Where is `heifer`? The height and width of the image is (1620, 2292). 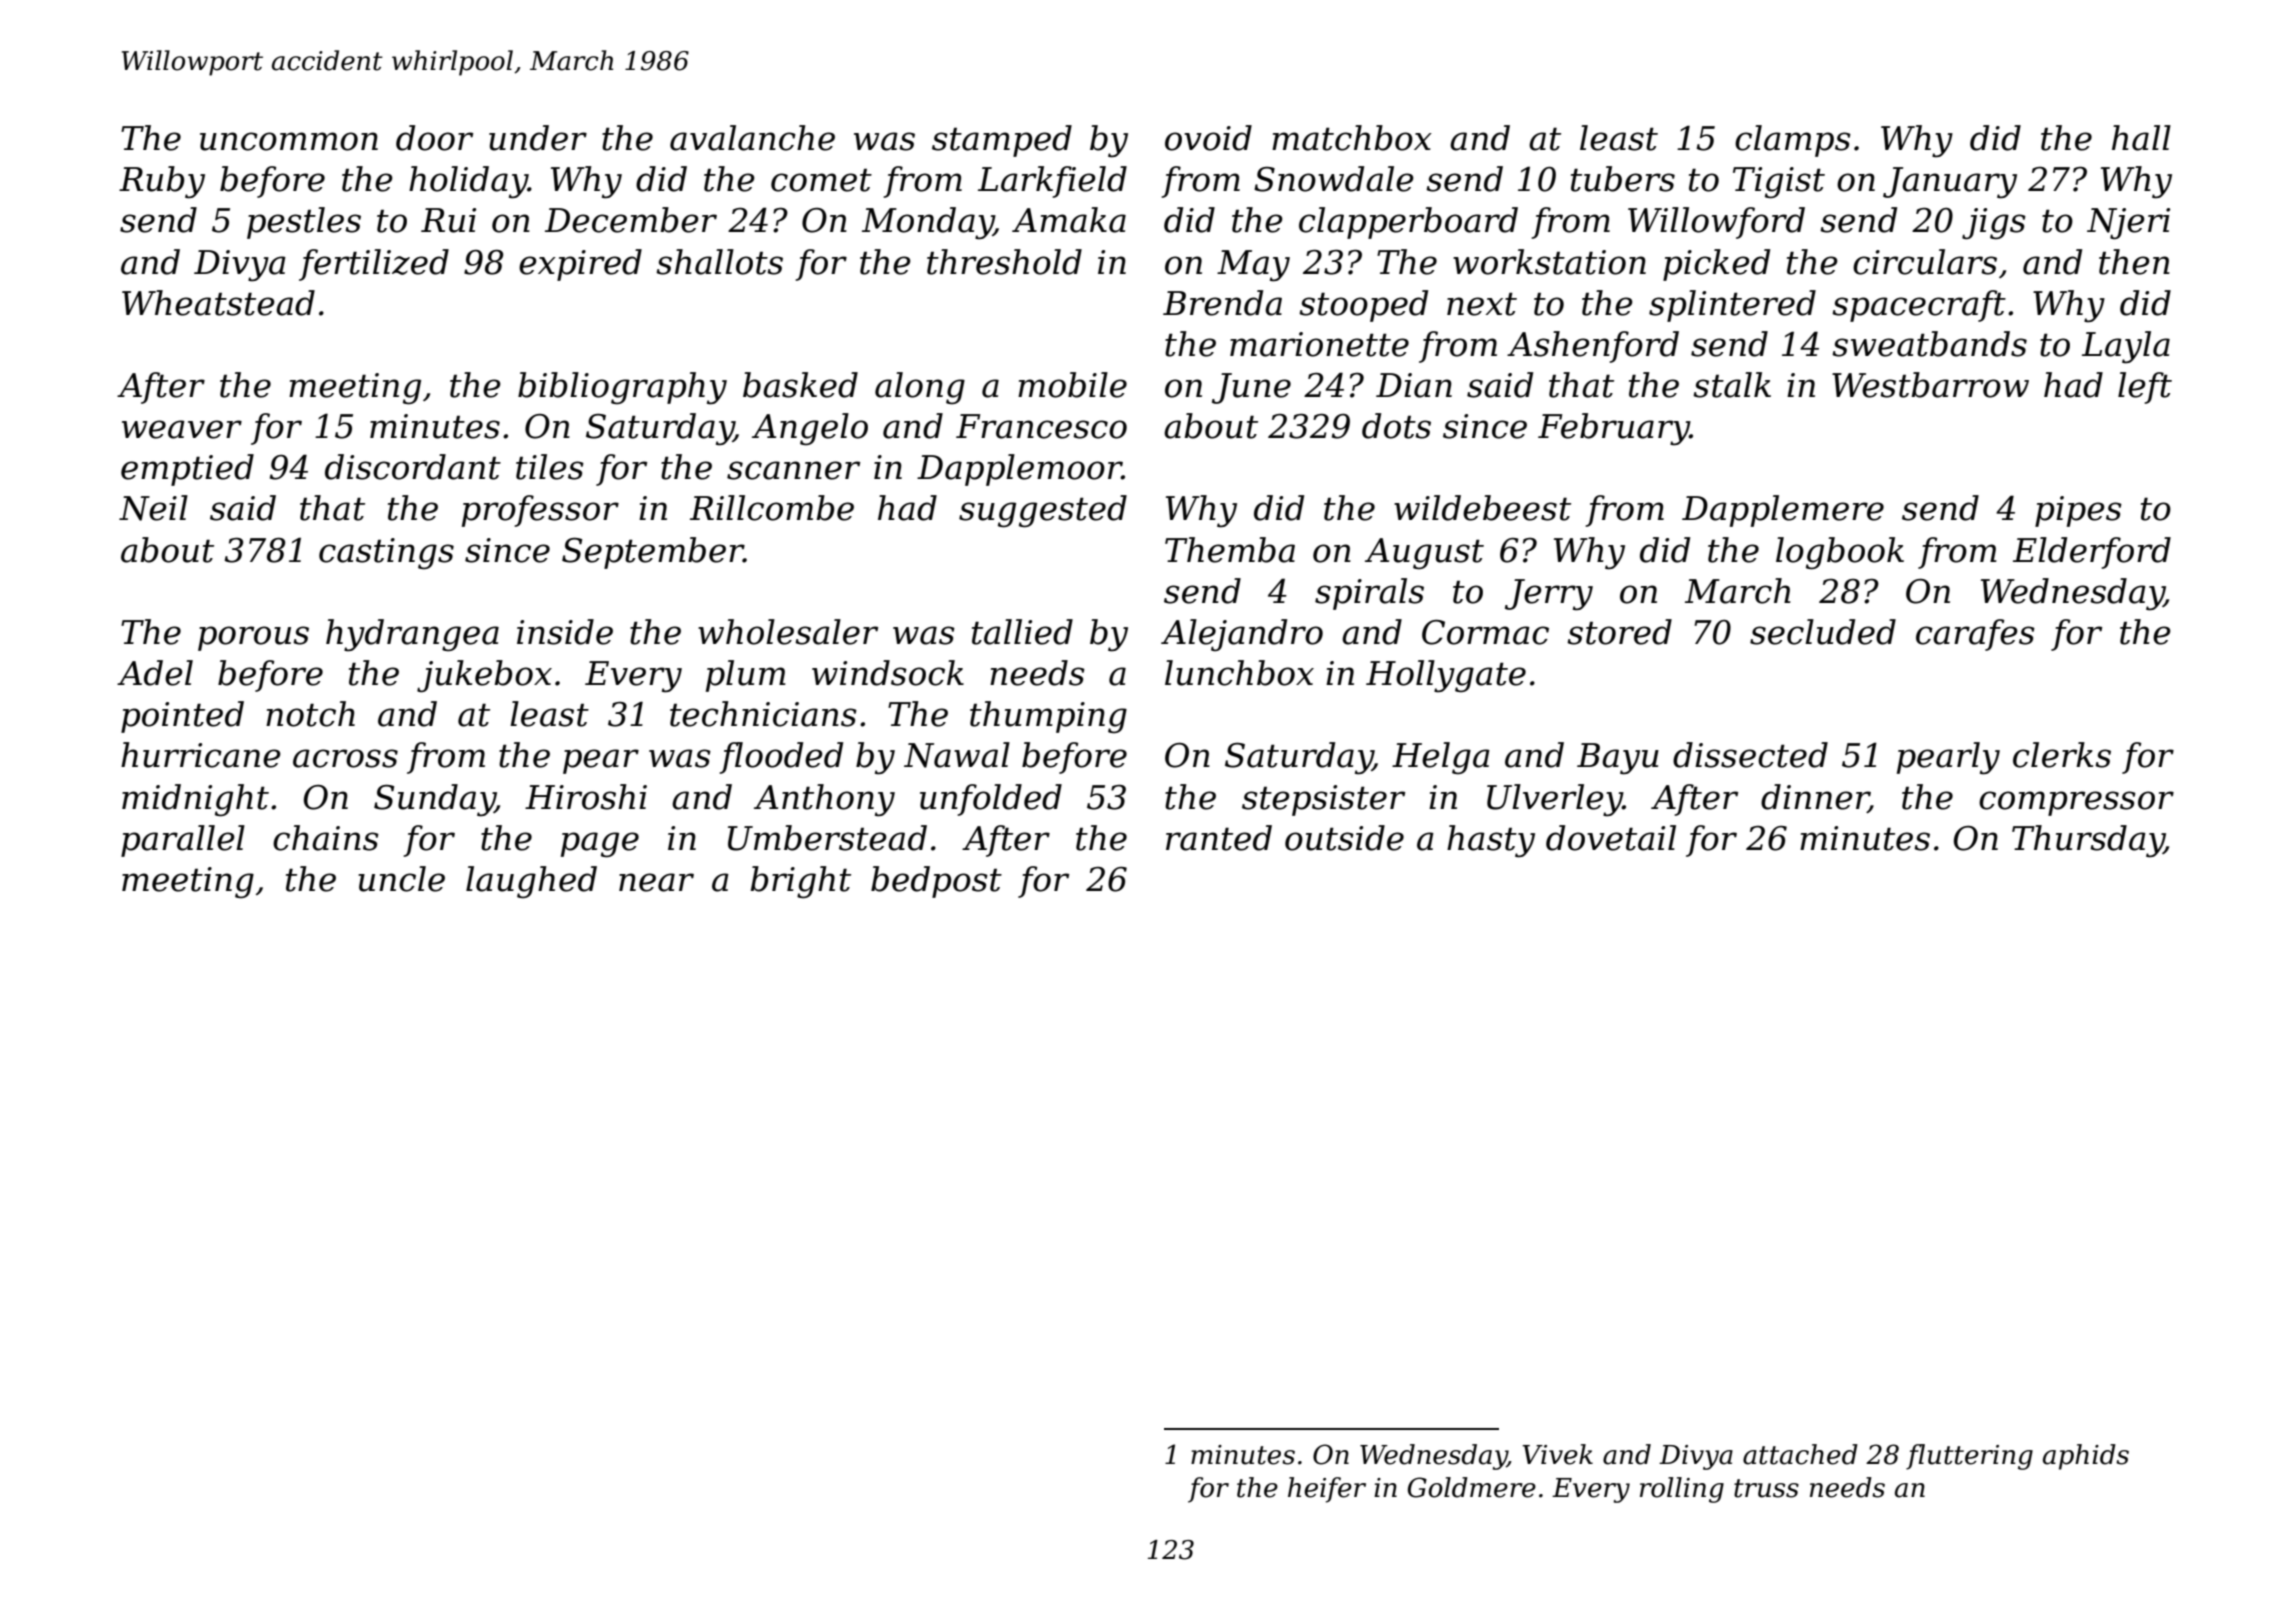
heifer is located at coordinates (1327, 1490).
